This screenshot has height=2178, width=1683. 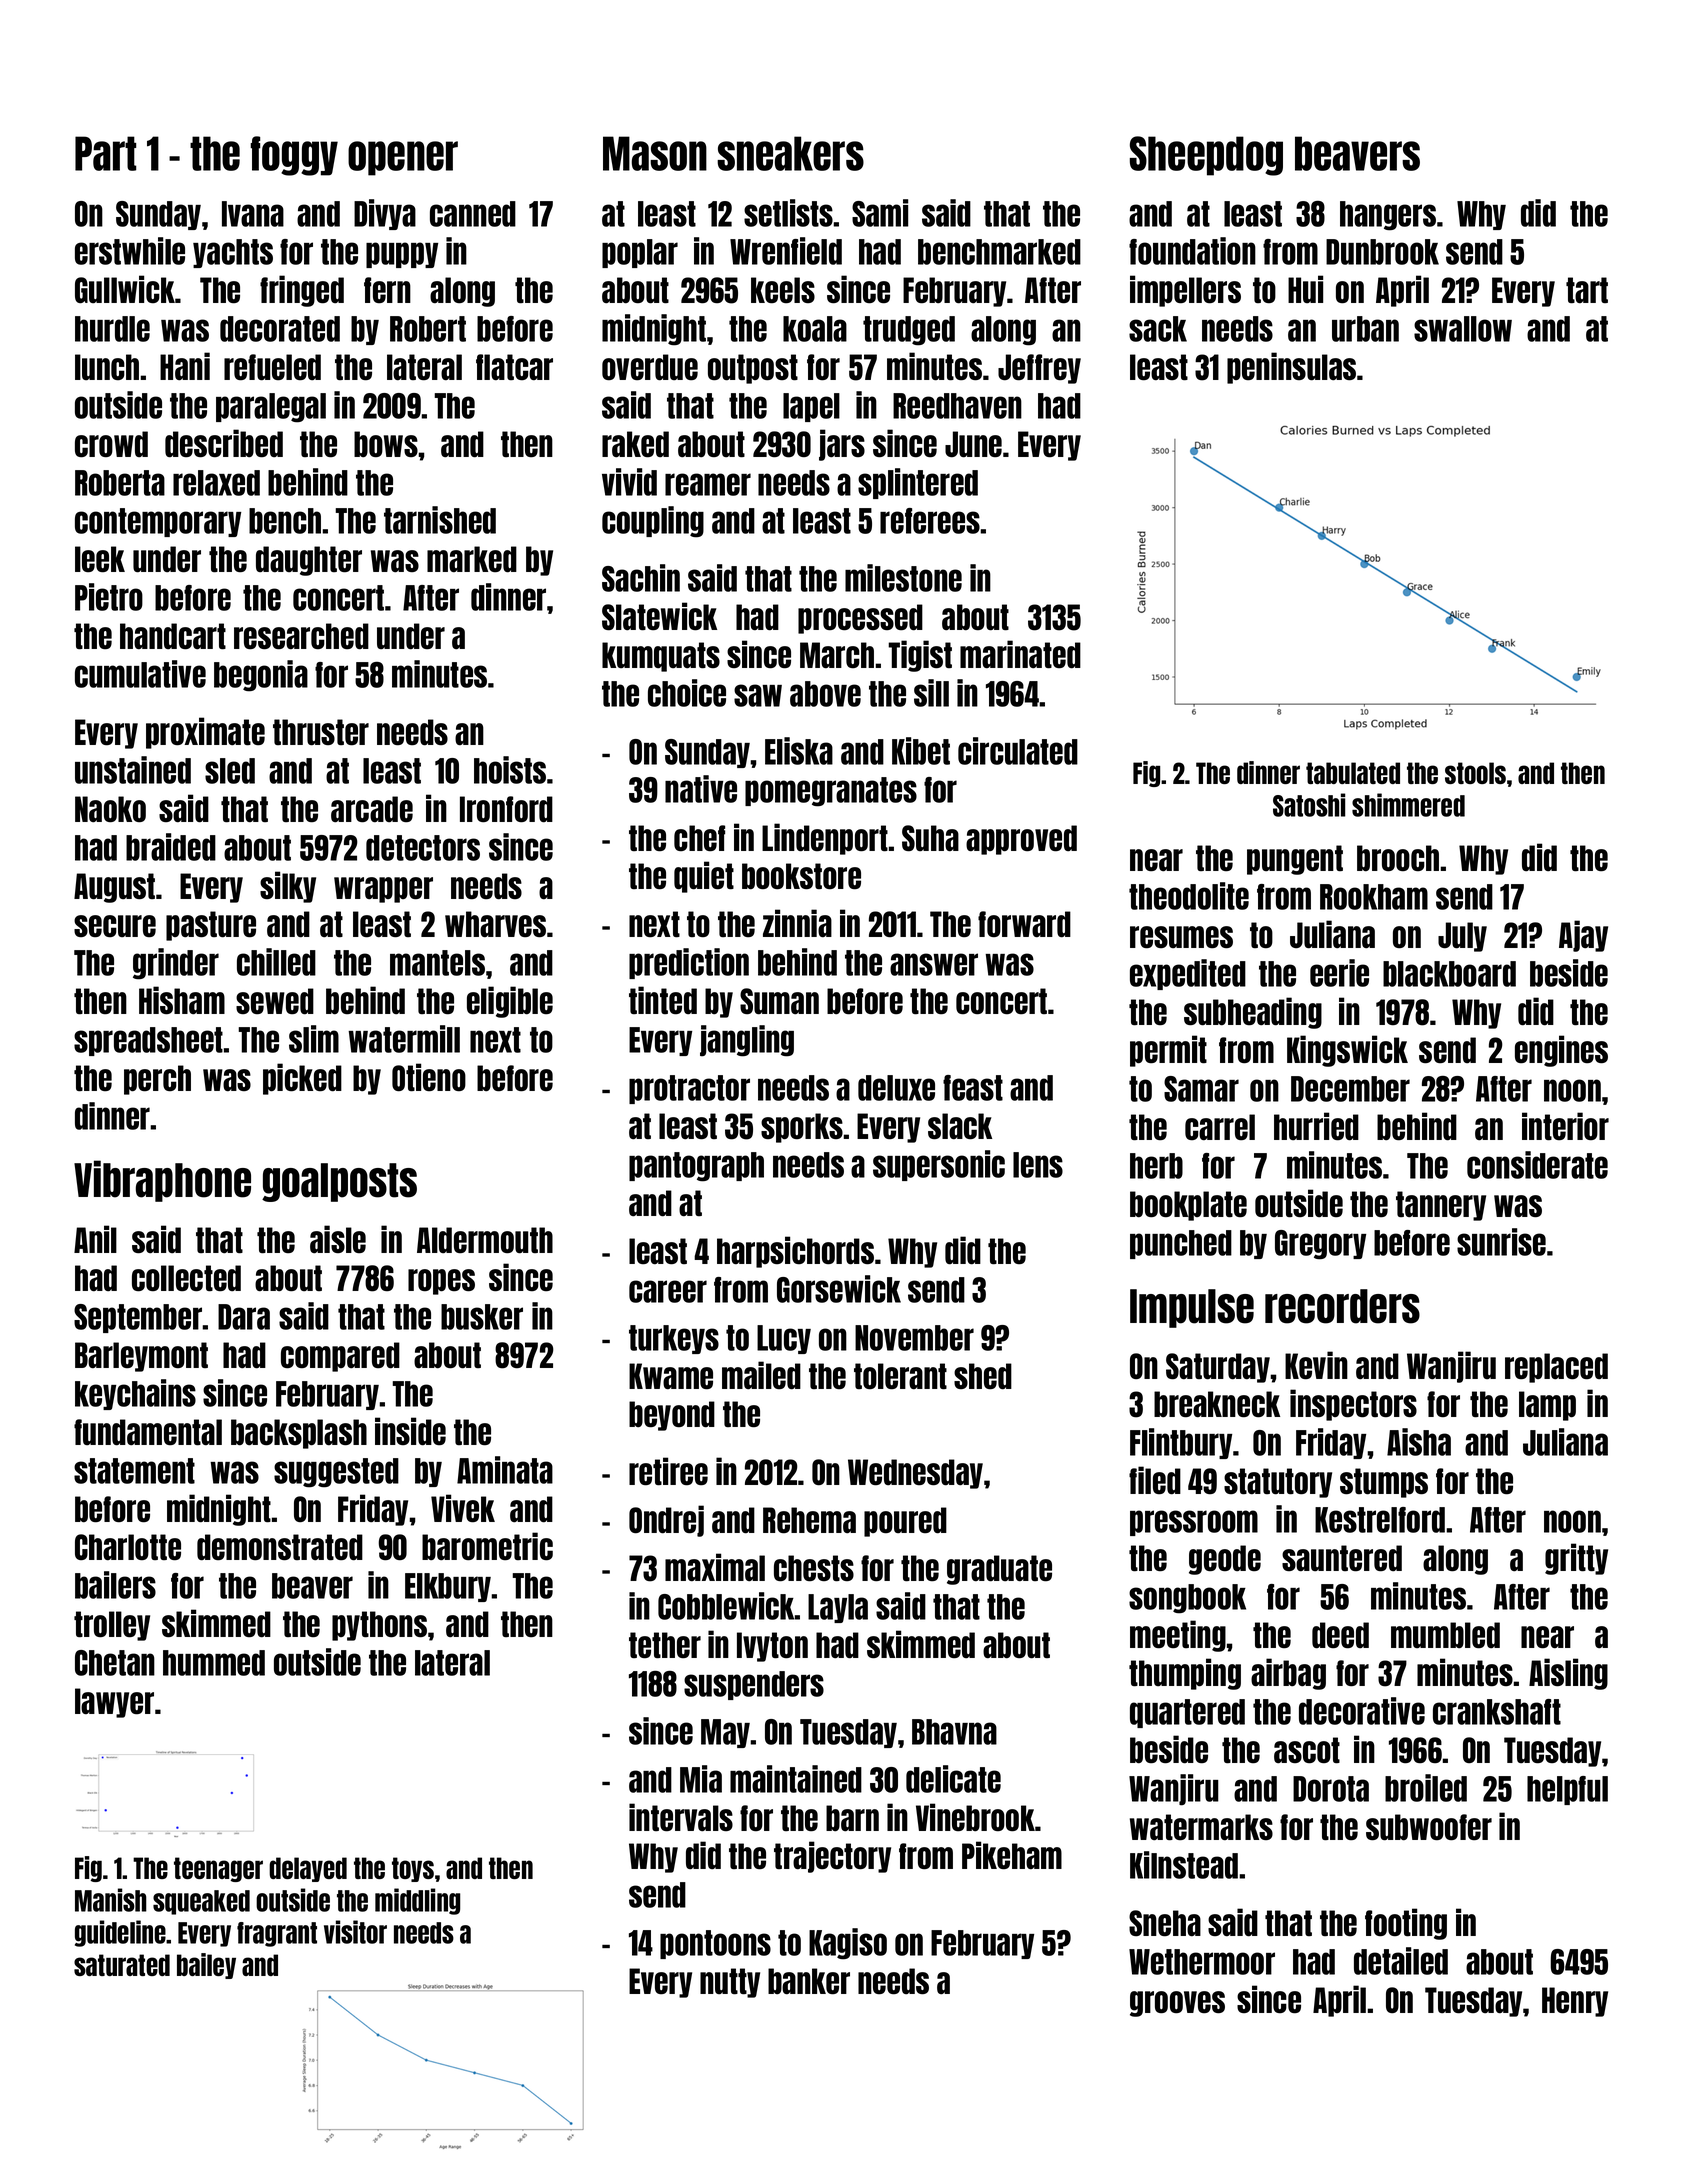 I want to click on feast, so click(x=973, y=1088).
